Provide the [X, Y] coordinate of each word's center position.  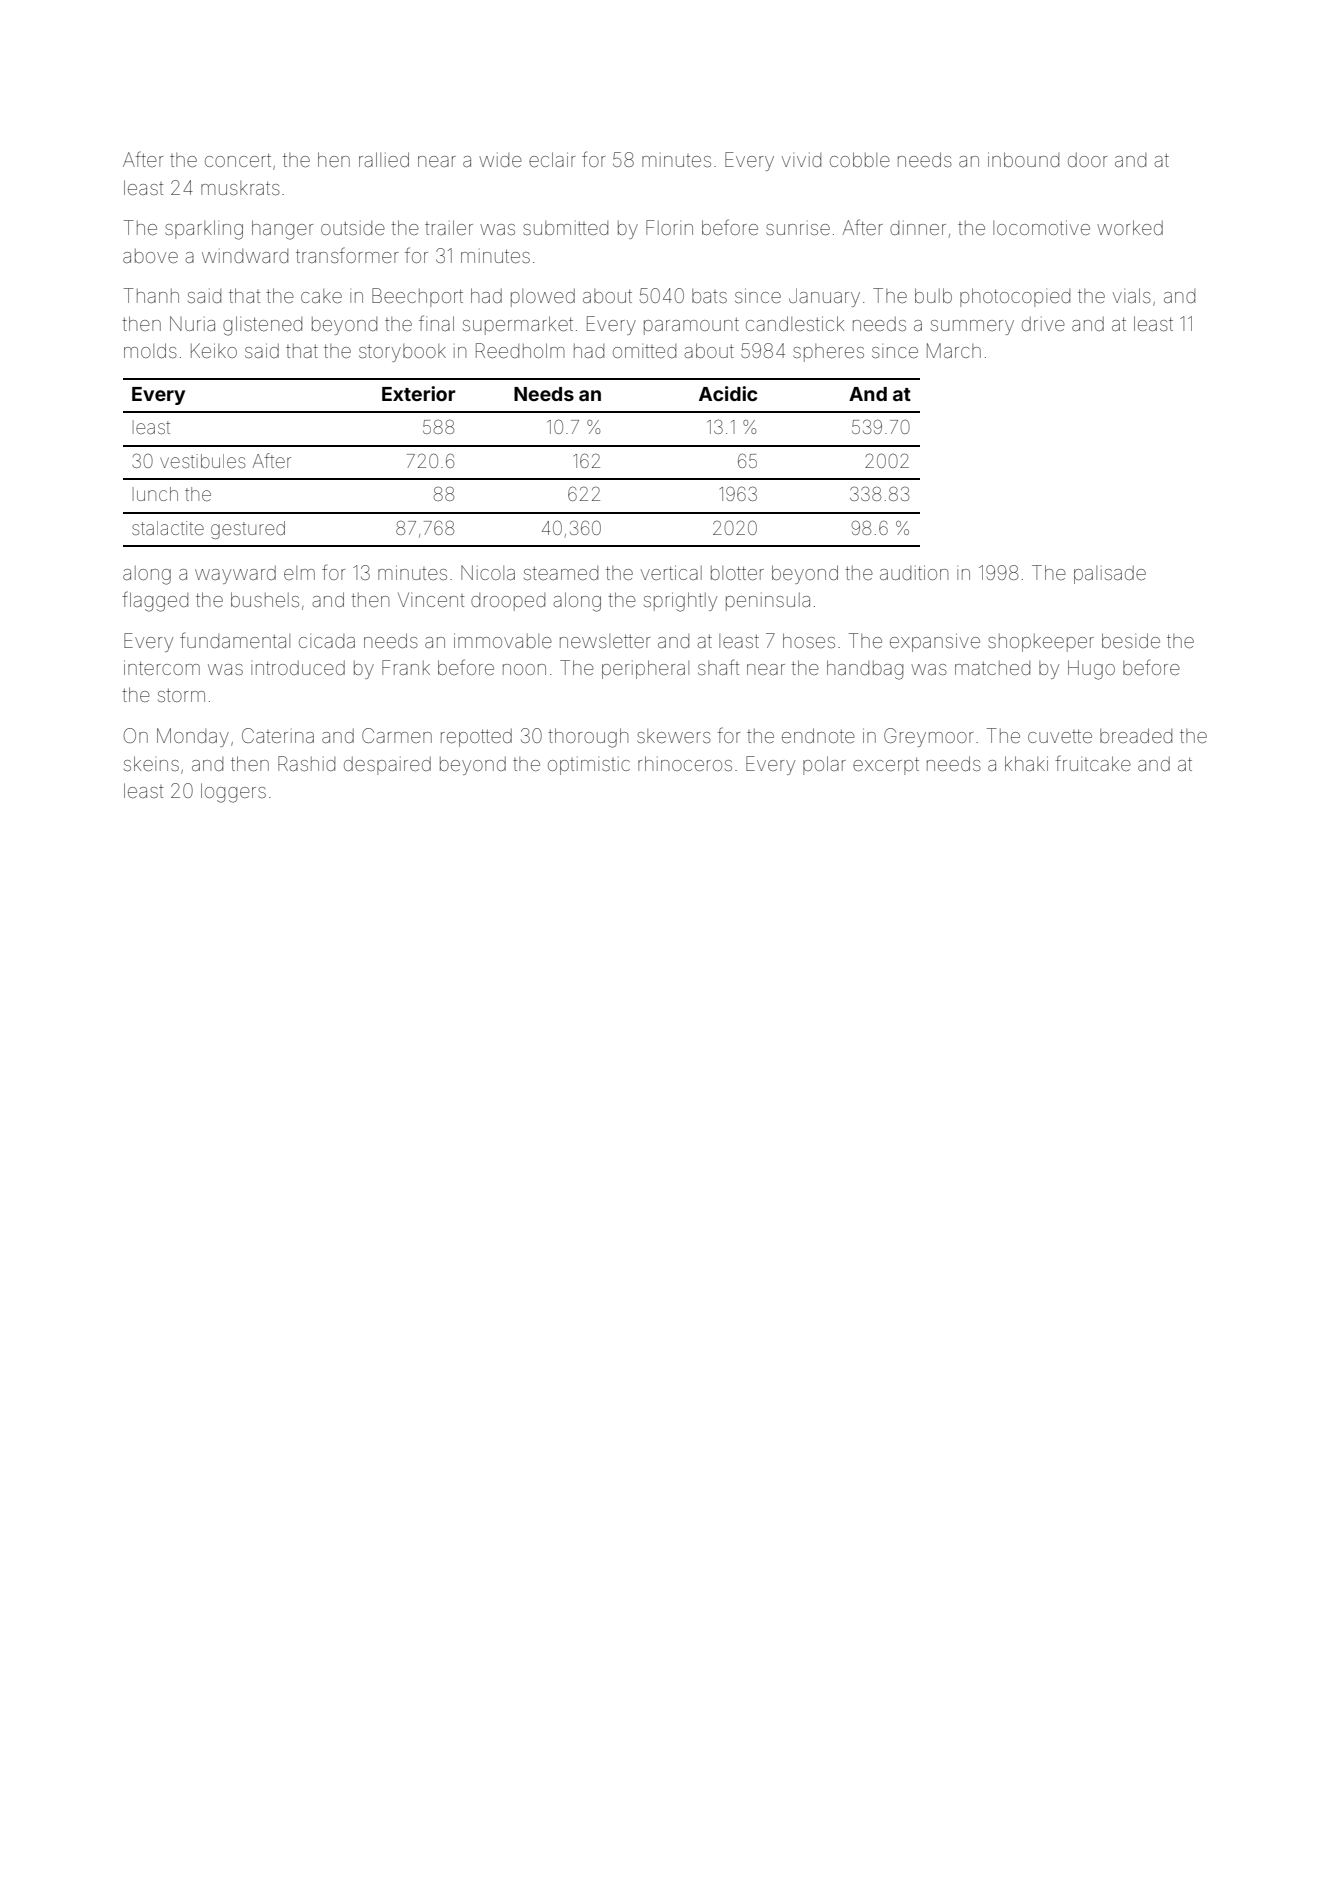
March [954, 350]
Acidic [728, 393]
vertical [671, 572]
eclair [552, 159]
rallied [384, 159]
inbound [1023, 159]
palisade [1110, 575]
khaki [1026, 763]
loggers [233, 793]
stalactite [168, 528]
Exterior [419, 393]
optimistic [589, 766]
